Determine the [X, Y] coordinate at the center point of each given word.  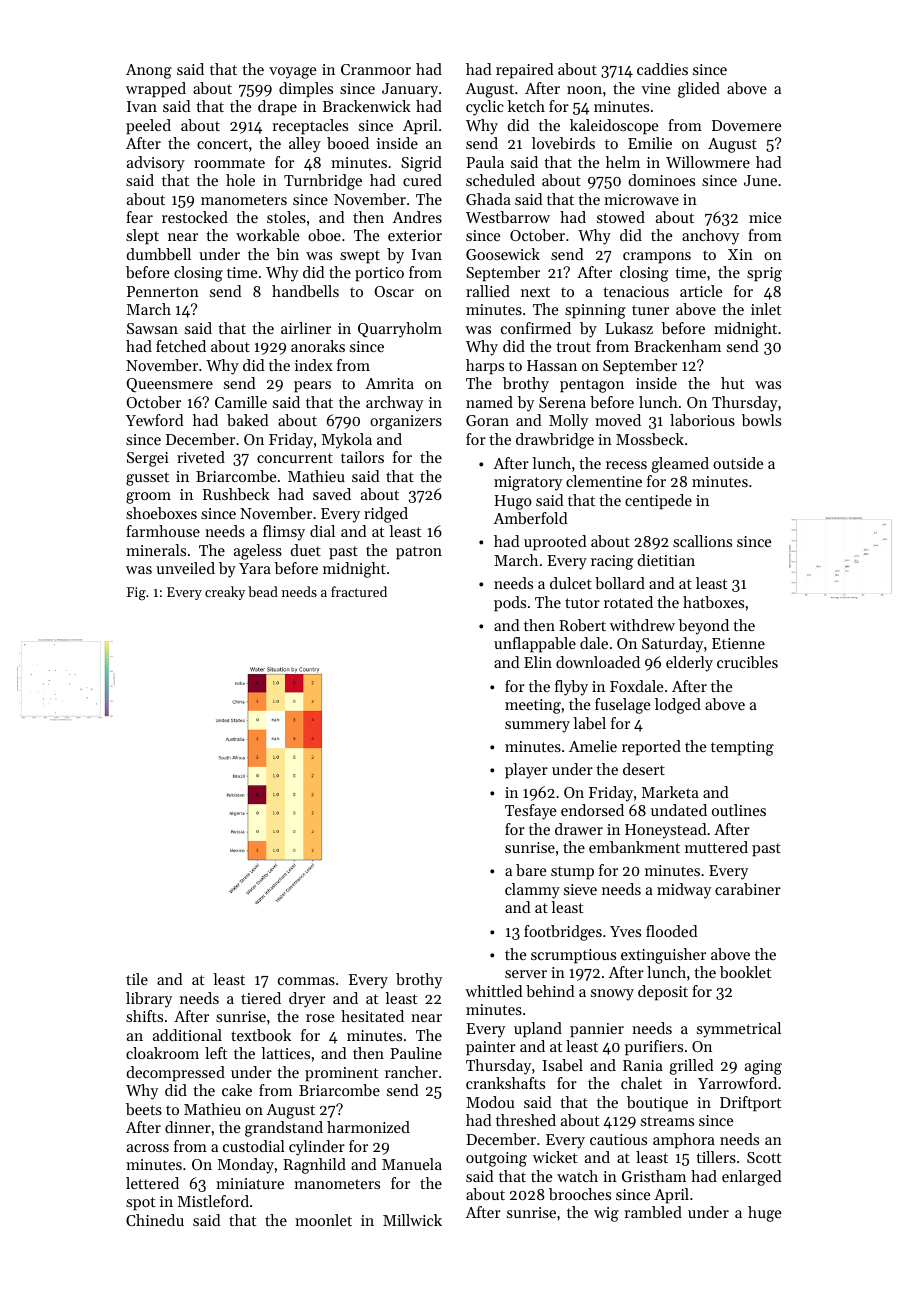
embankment [634, 847]
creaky [225, 593]
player [526, 771]
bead [263, 591]
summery [537, 727]
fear [139, 217]
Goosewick [503, 254]
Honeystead [666, 831]
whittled [494, 991]
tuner [650, 310]
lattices [285, 1053]
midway [684, 891]
